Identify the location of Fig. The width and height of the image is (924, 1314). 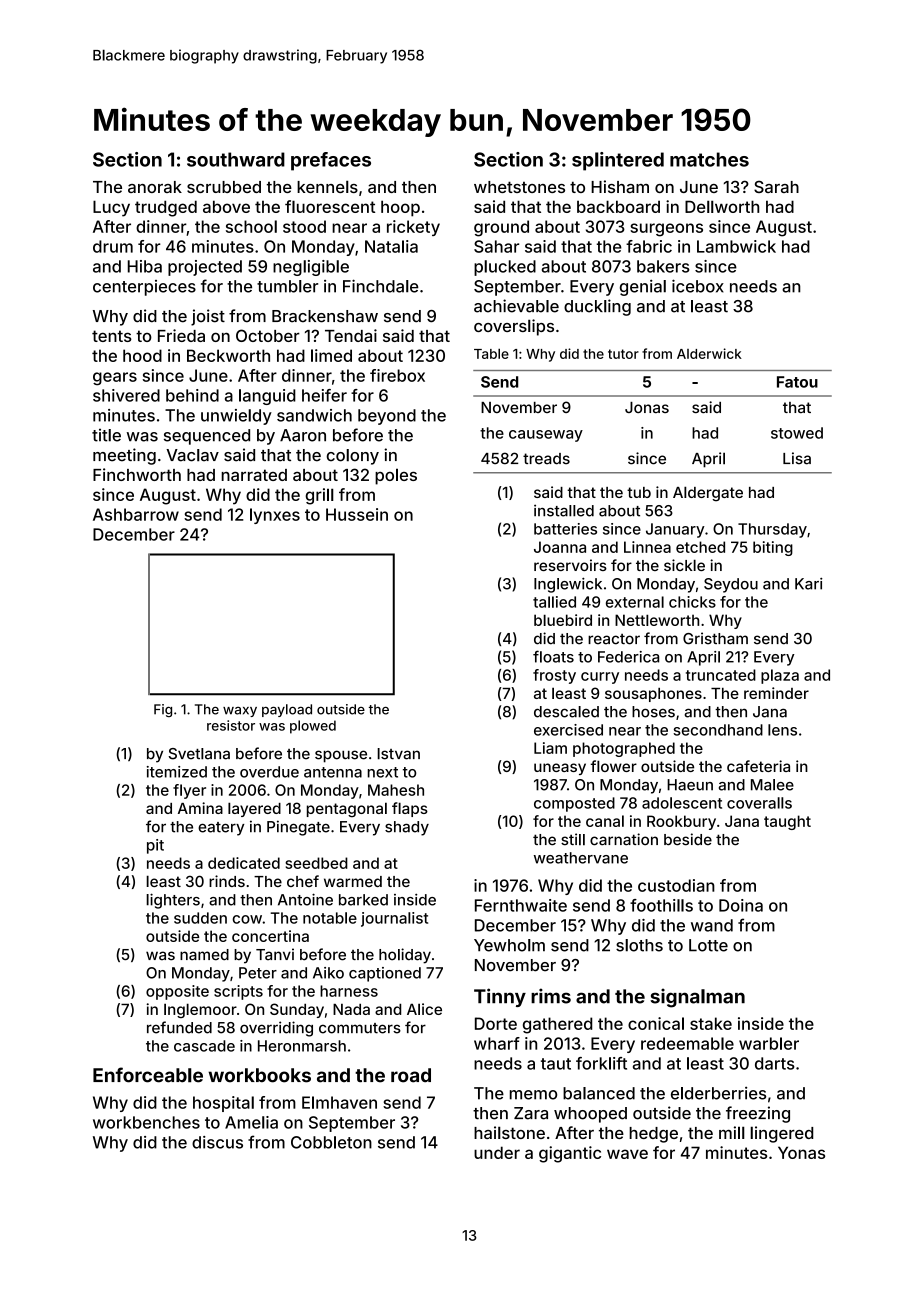
(163, 710).
